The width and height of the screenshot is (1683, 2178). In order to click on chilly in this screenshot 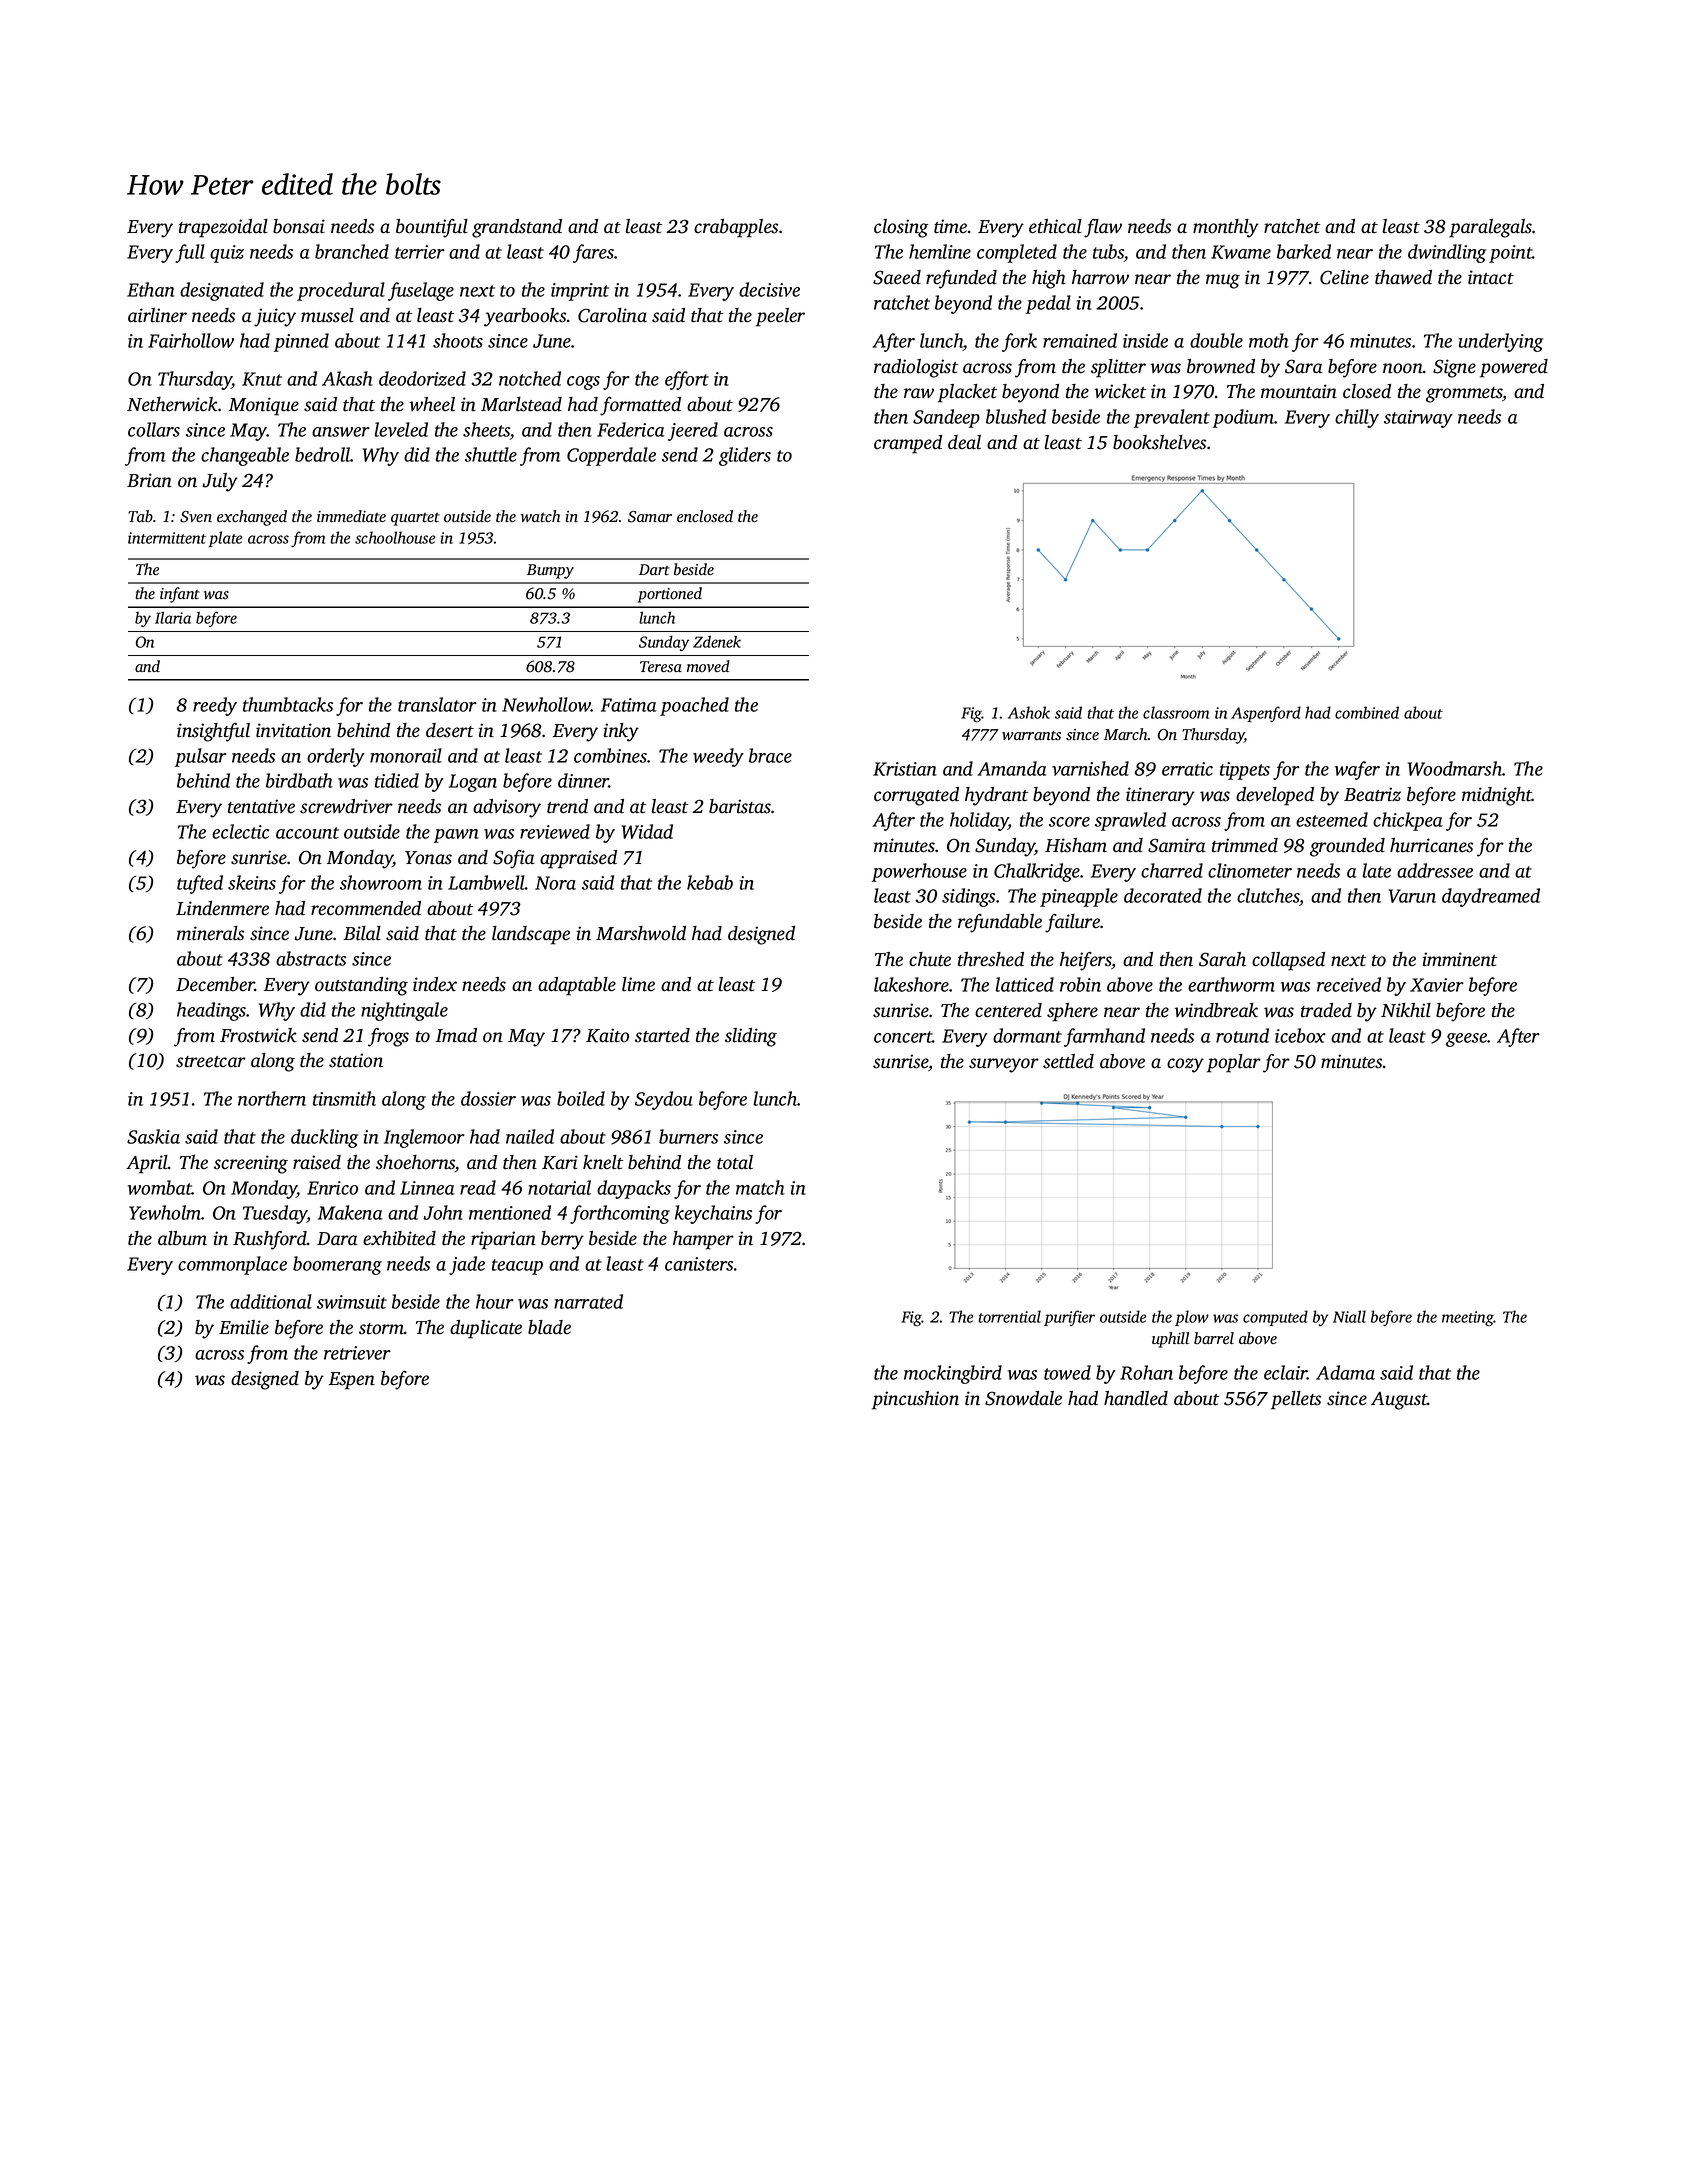, I will do `click(1357, 418)`.
